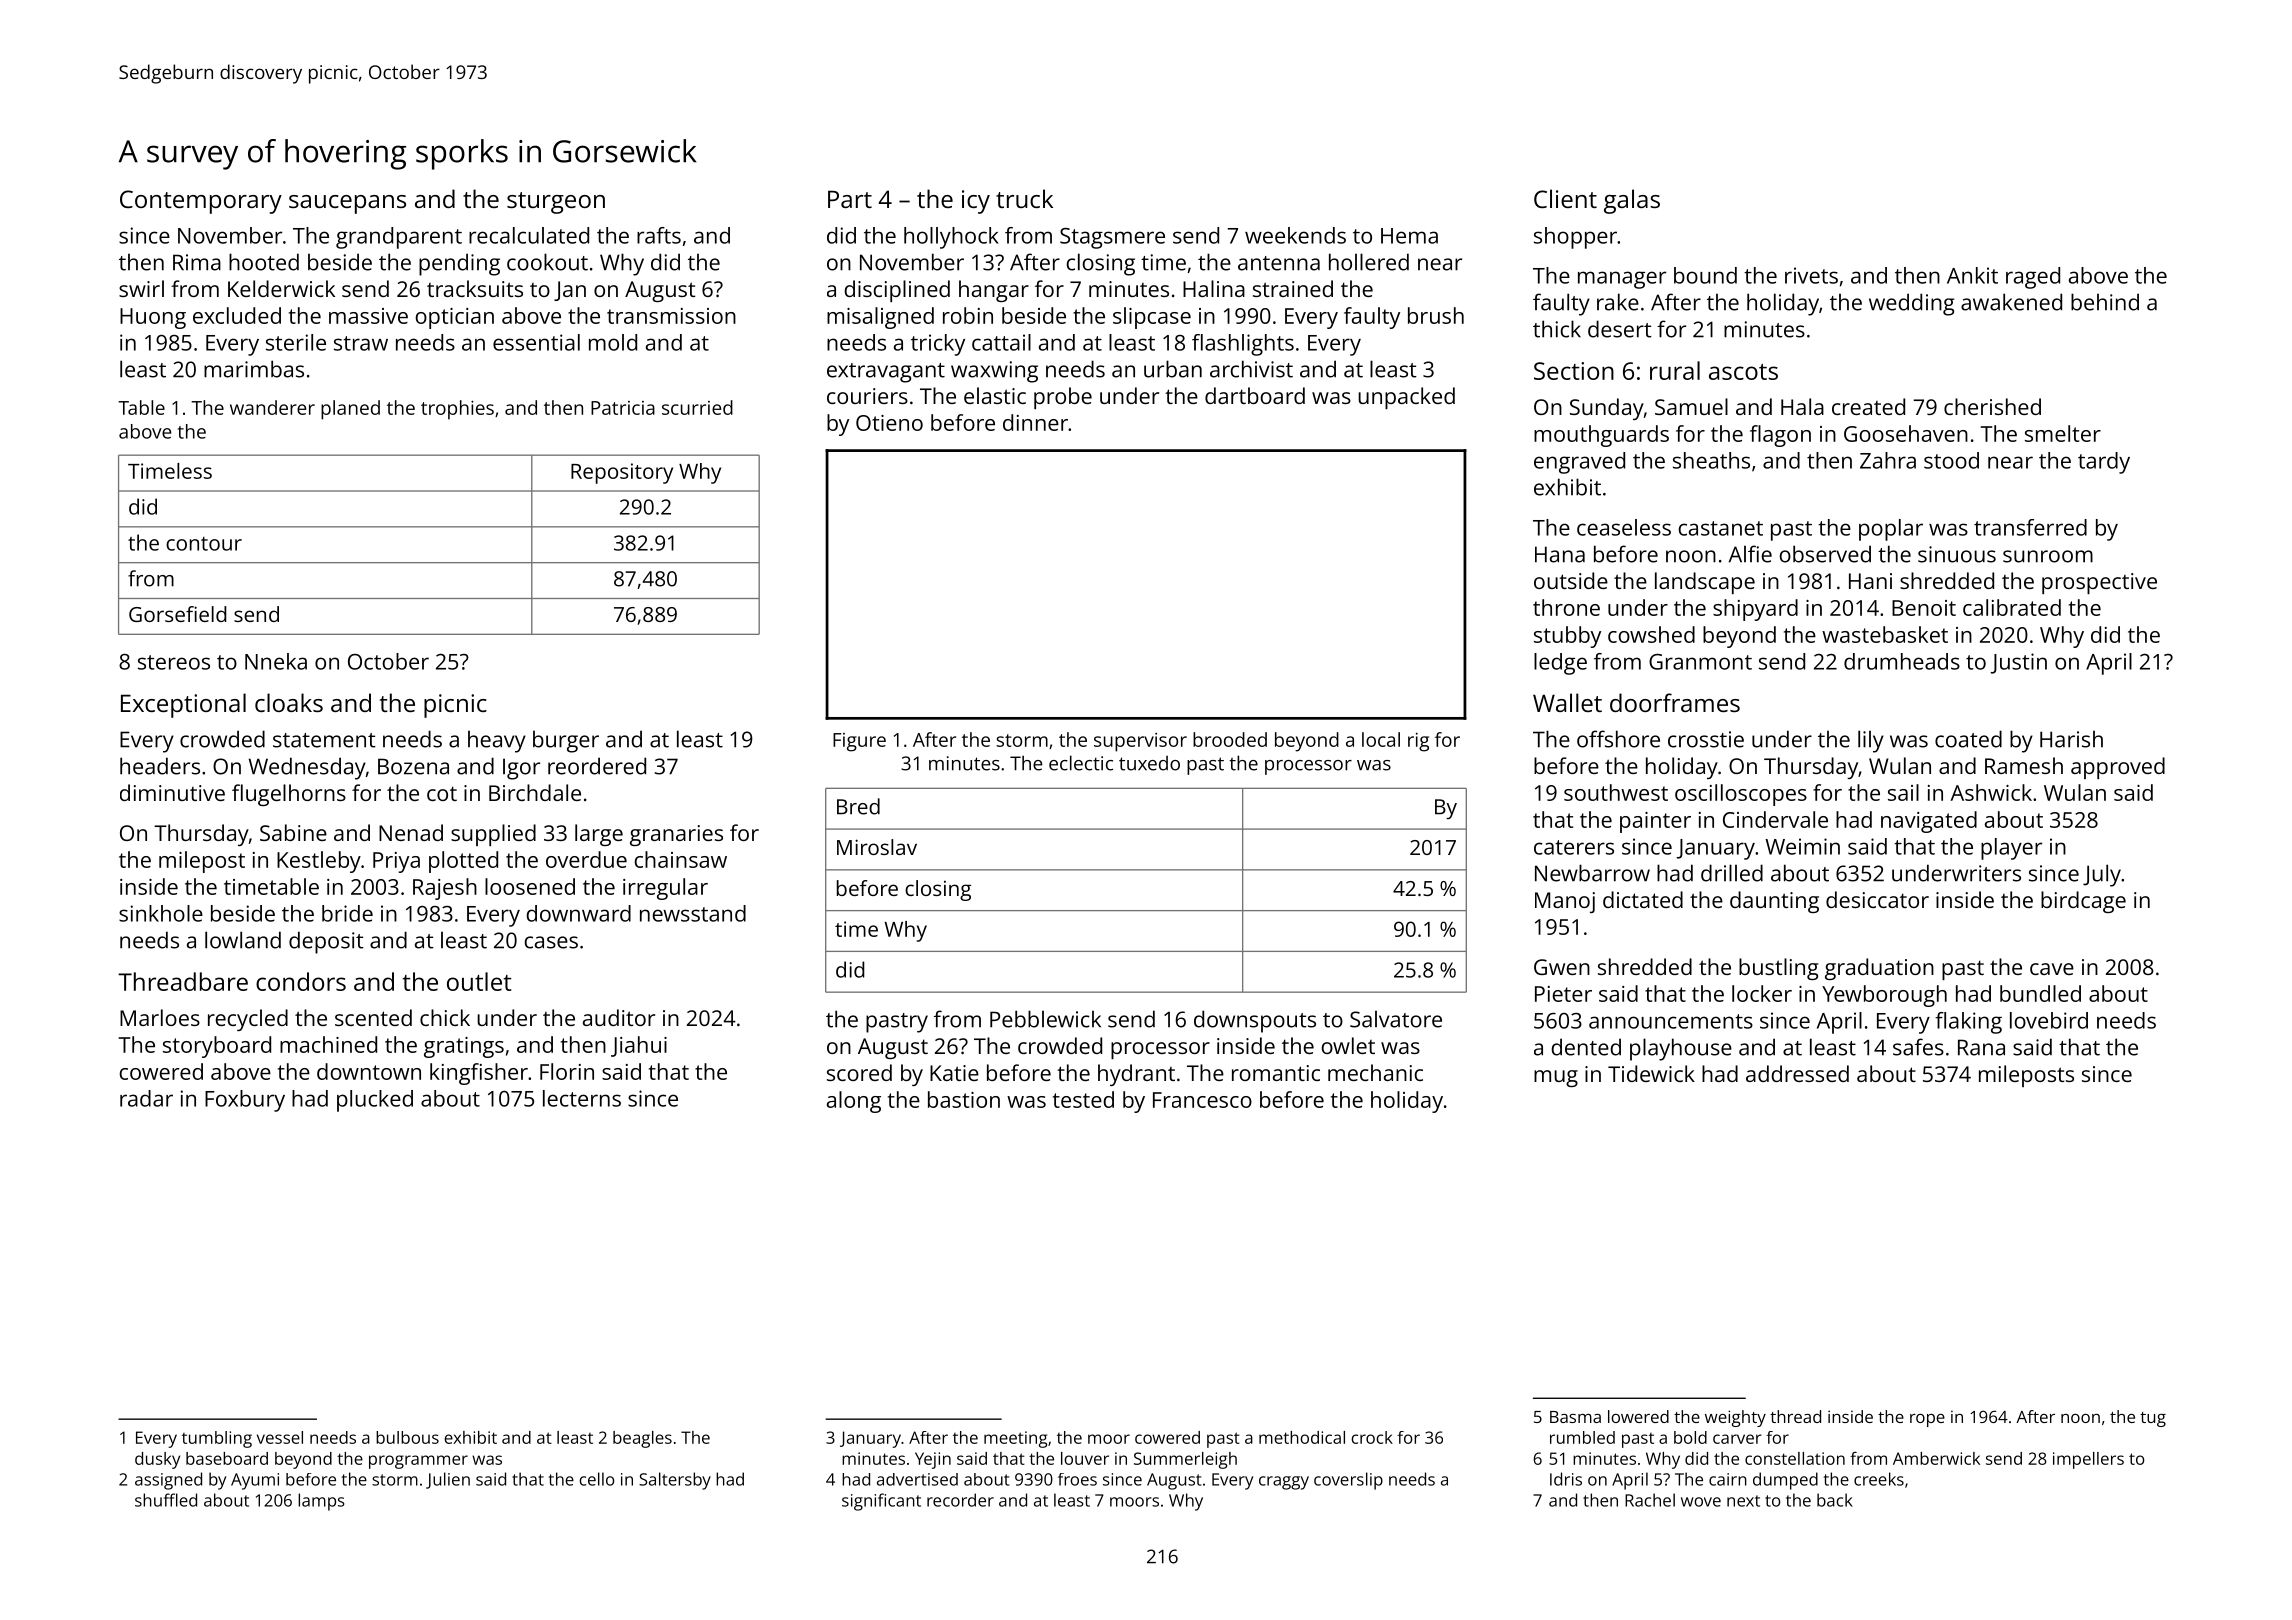  Describe the element at coordinates (1083, 1099) in the document. I see `tested` at that location.
